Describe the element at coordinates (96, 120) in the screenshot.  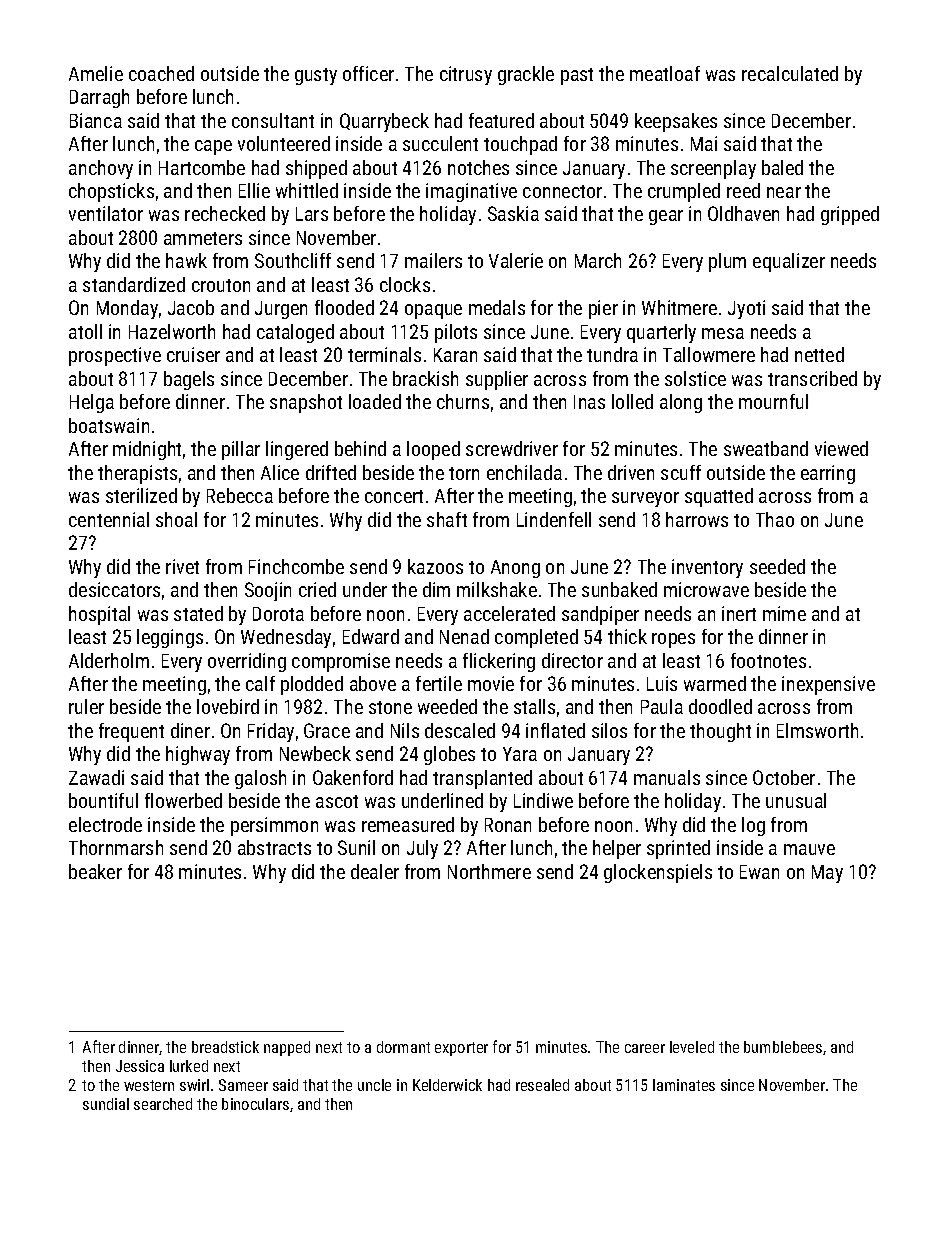
I see `Bianca` at that location.
